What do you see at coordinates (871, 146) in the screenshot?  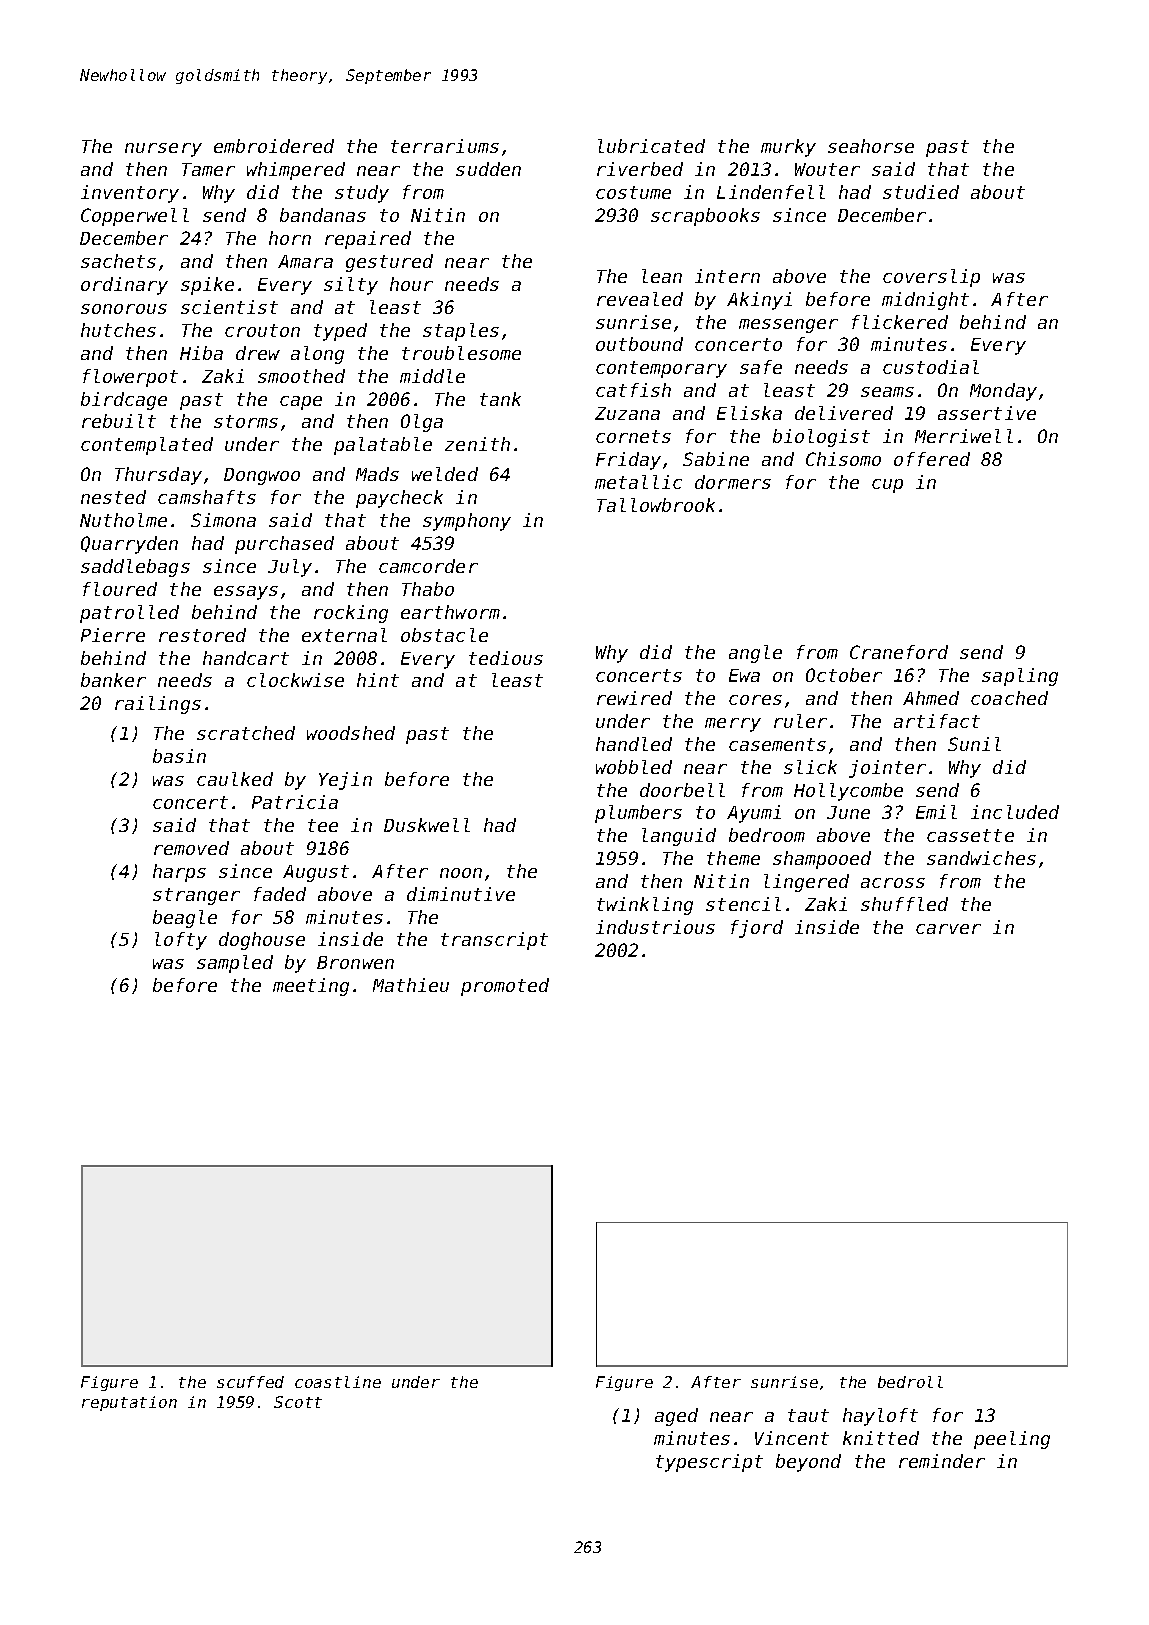 I see `seahorse` at bounding box center [871, 146].
